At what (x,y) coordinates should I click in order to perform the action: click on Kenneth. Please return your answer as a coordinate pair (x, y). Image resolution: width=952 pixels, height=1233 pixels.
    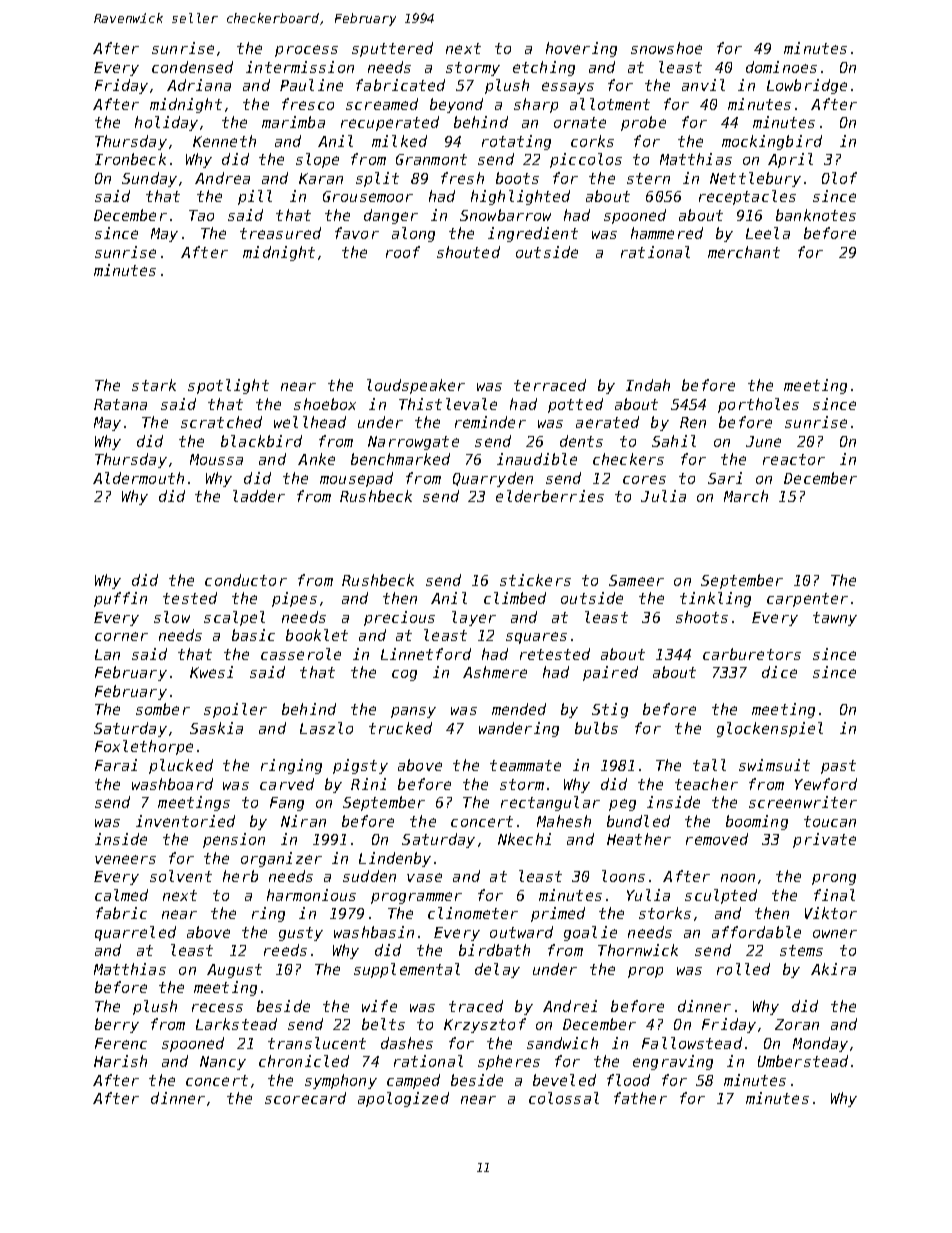
    Looking at the image, I should click on (224, 141).
